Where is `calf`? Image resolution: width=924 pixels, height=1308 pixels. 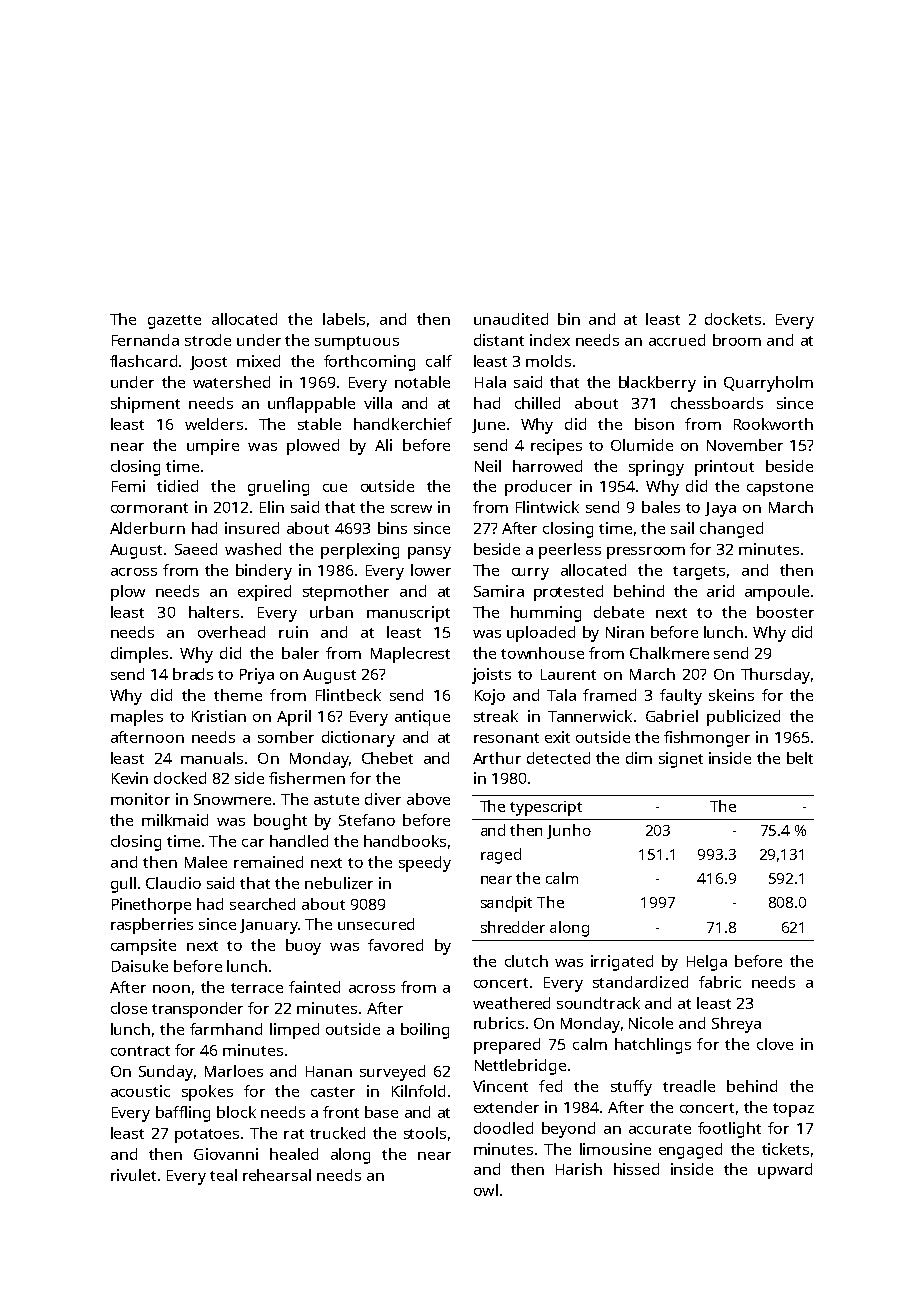
calf is located at coordinates (439, 361).
